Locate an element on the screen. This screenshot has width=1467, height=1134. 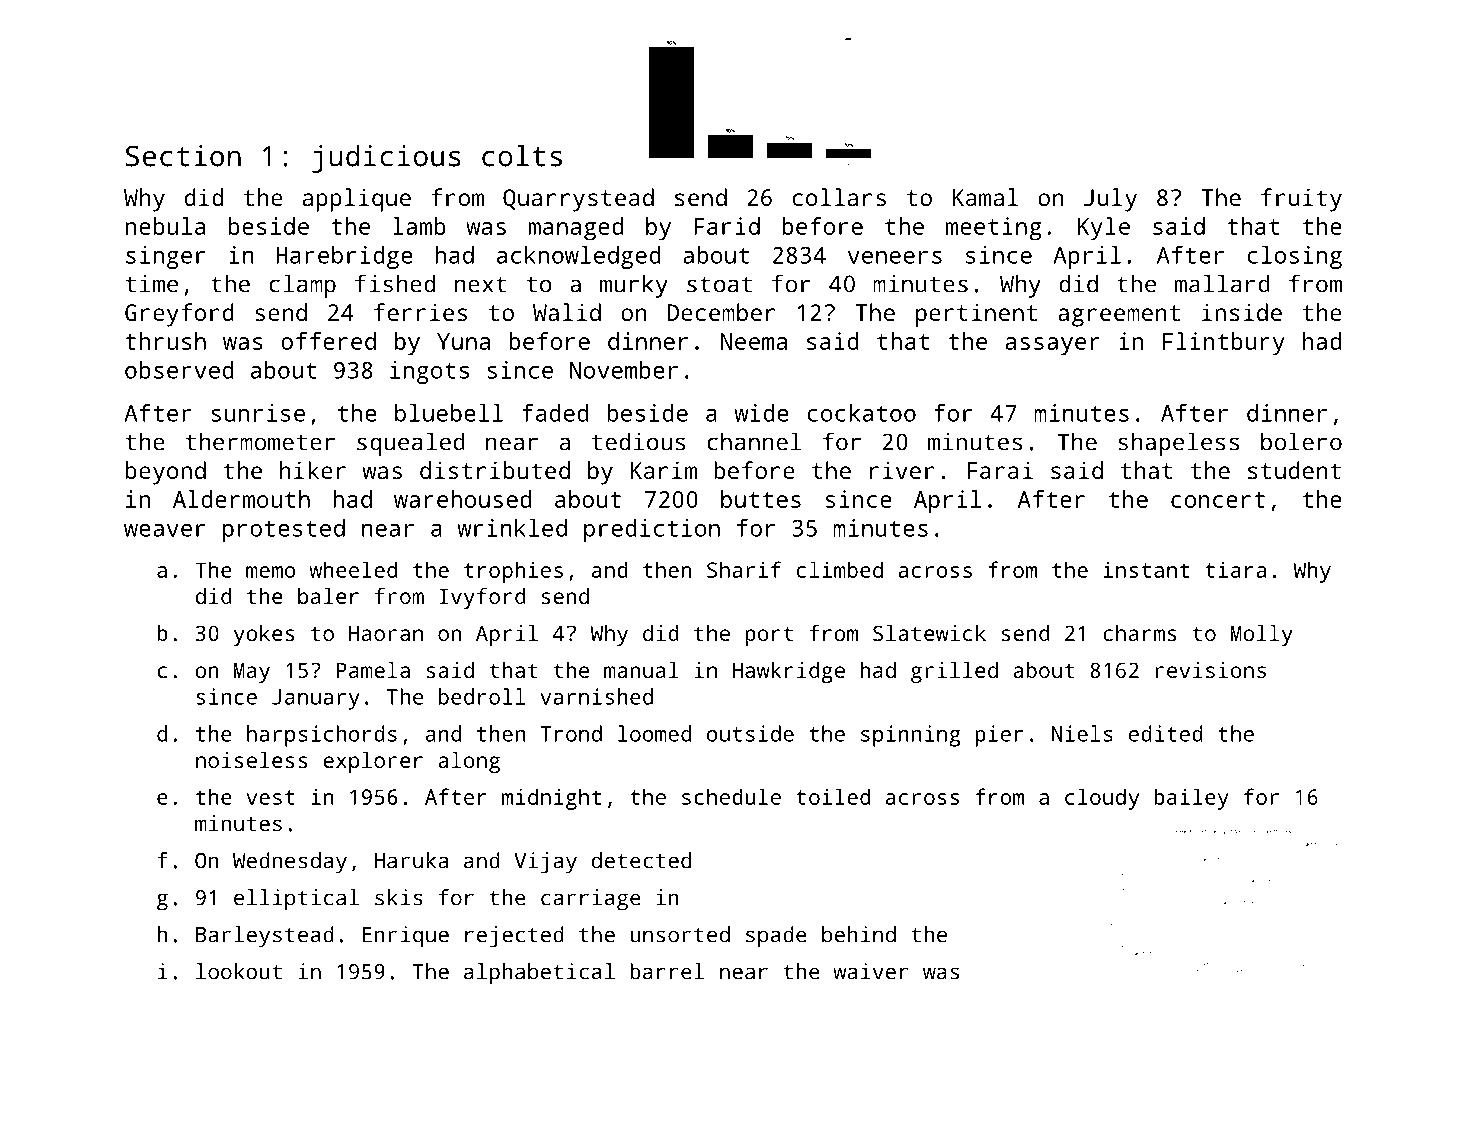
cockatoo is located at coordinates (861, 413).
